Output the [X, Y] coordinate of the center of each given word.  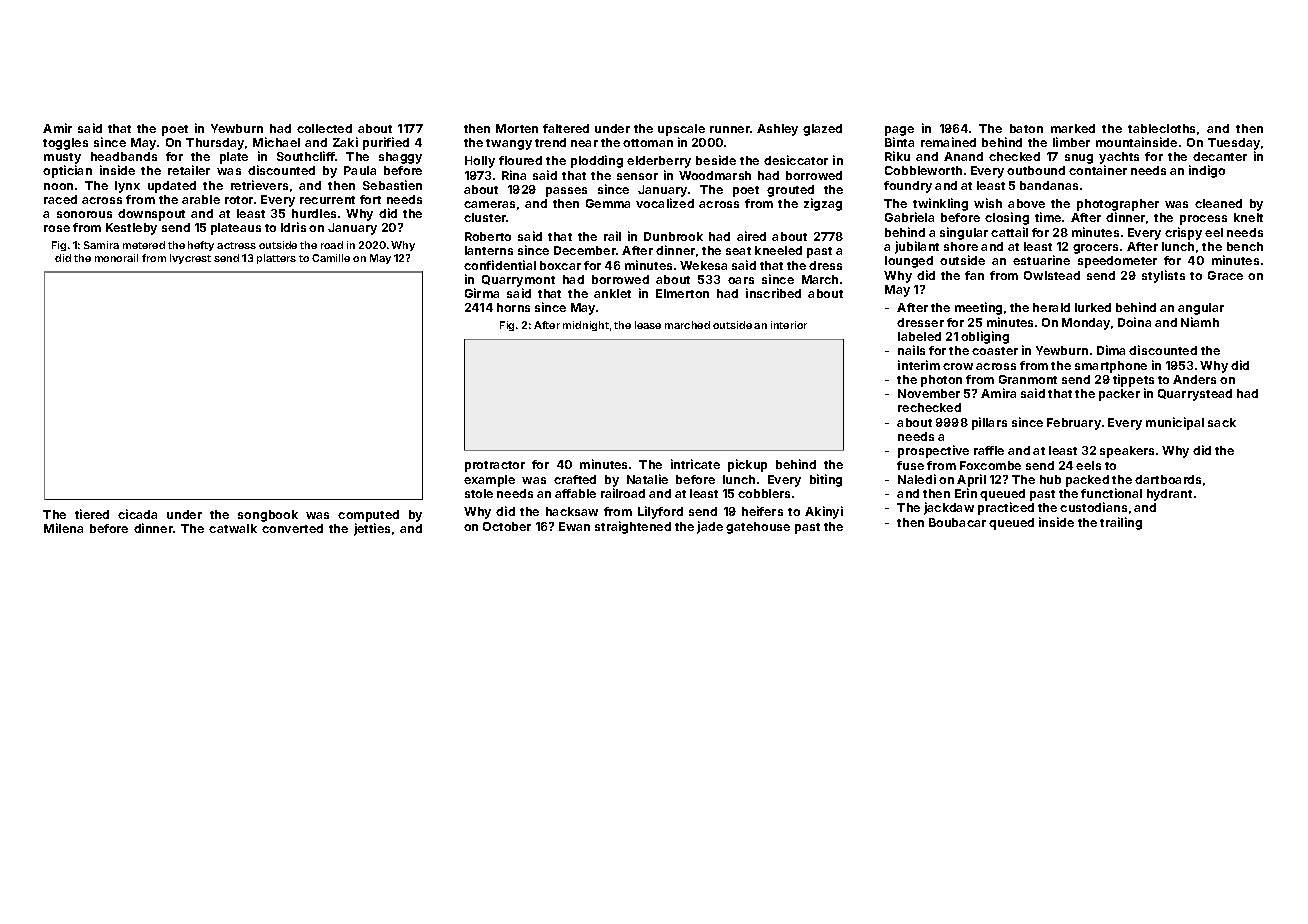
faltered [566, 128]
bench [1245, 246]
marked [1073, 128]
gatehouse [758, 528]
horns [513, 307]
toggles [65, 144]
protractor [495, 466]
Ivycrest [190, 259]
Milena [63, 528]
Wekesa [703, 265]
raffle [989, 450]
